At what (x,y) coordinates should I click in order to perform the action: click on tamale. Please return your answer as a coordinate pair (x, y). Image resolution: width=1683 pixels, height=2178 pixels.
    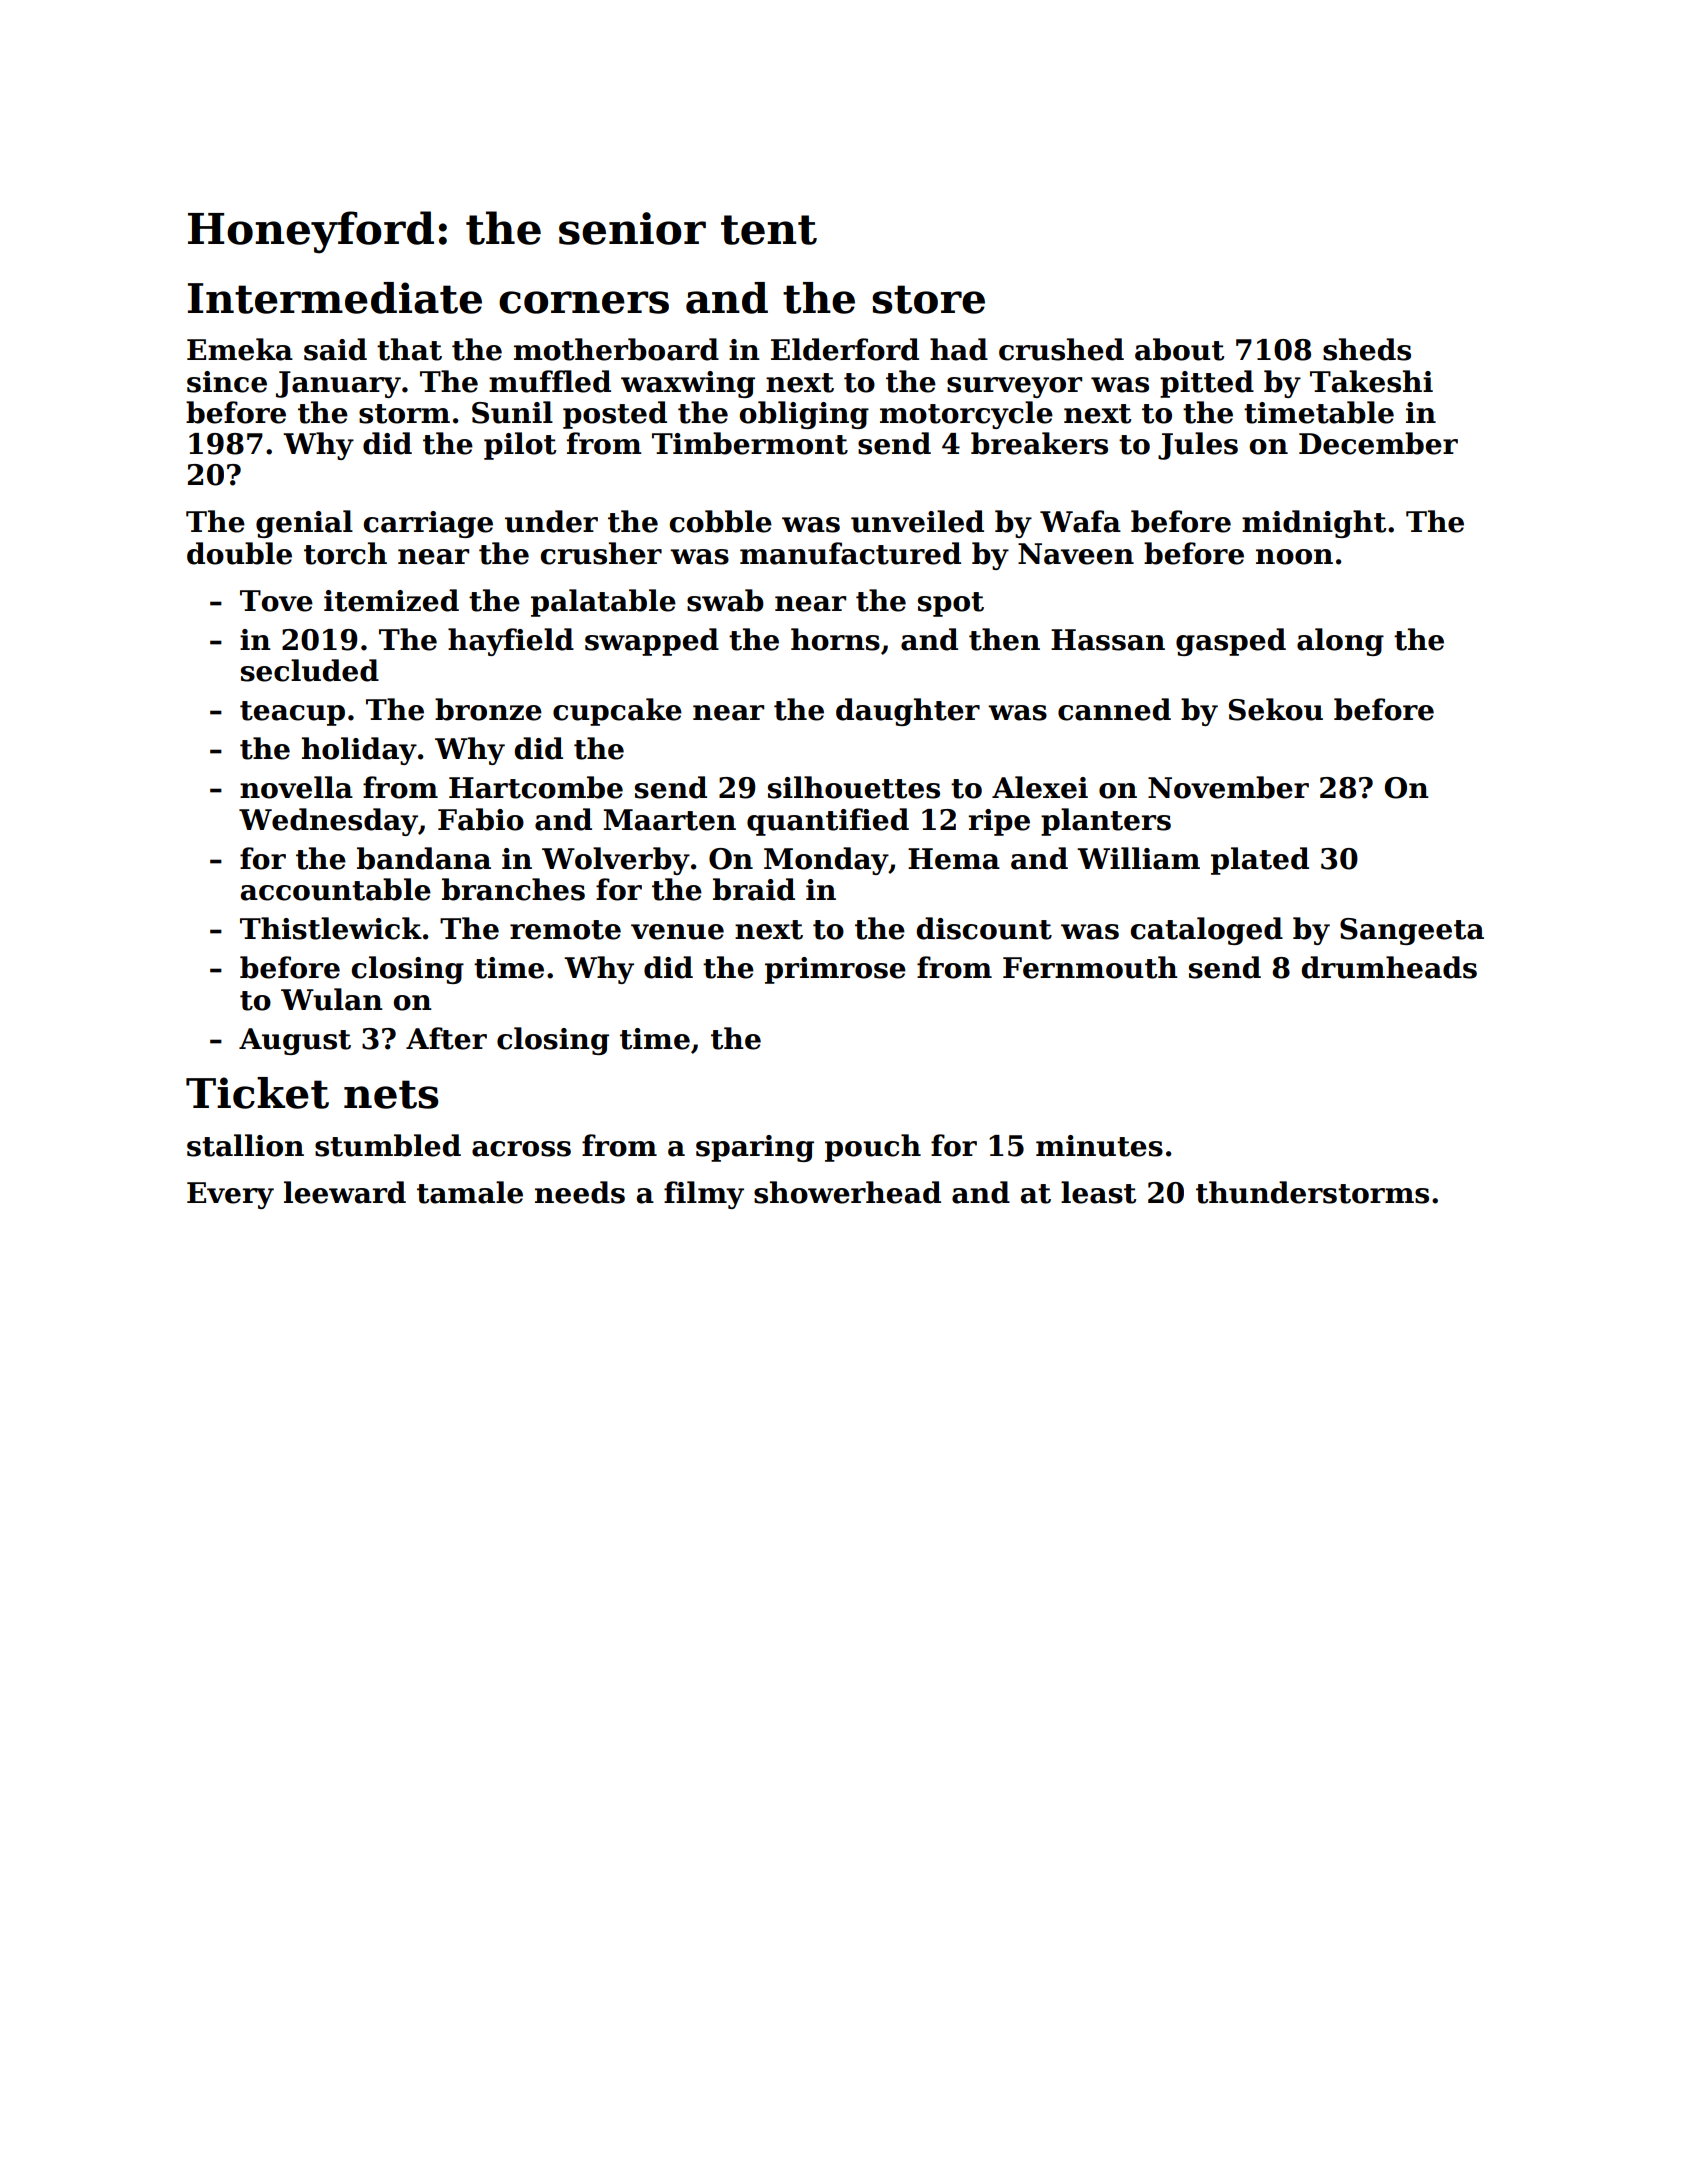
    Looking at the image, I should click on (470, 1192).
